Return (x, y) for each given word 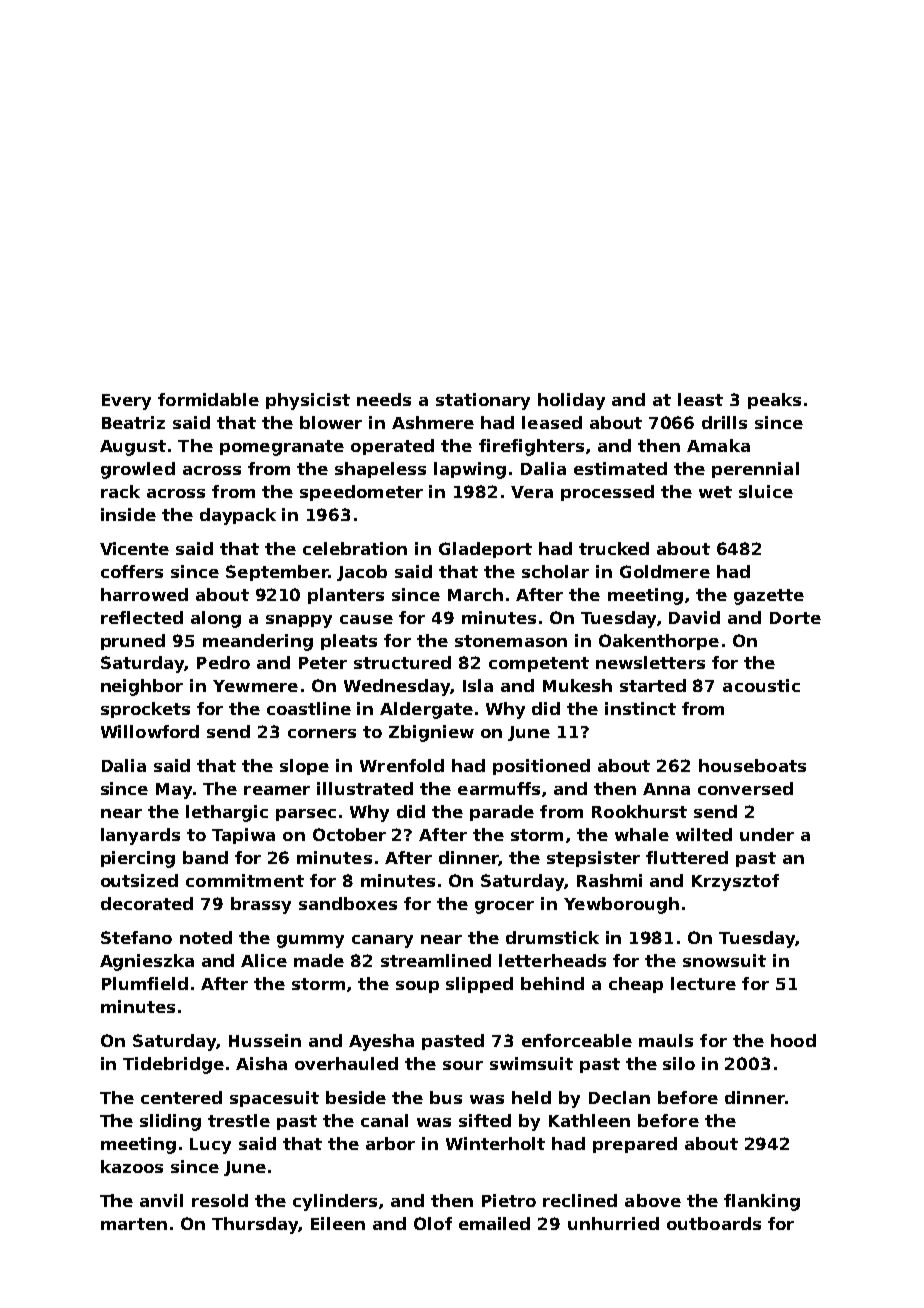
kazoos (132, 1166)
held (531, 1097)
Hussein (265, 1040)
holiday (571, 401)
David (694, 617)
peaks (774, 401)
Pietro (509, 1200)
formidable (208, 399)
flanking (762, 1202)
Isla (478, 685)
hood (793, 1040)
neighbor (142, 687)
